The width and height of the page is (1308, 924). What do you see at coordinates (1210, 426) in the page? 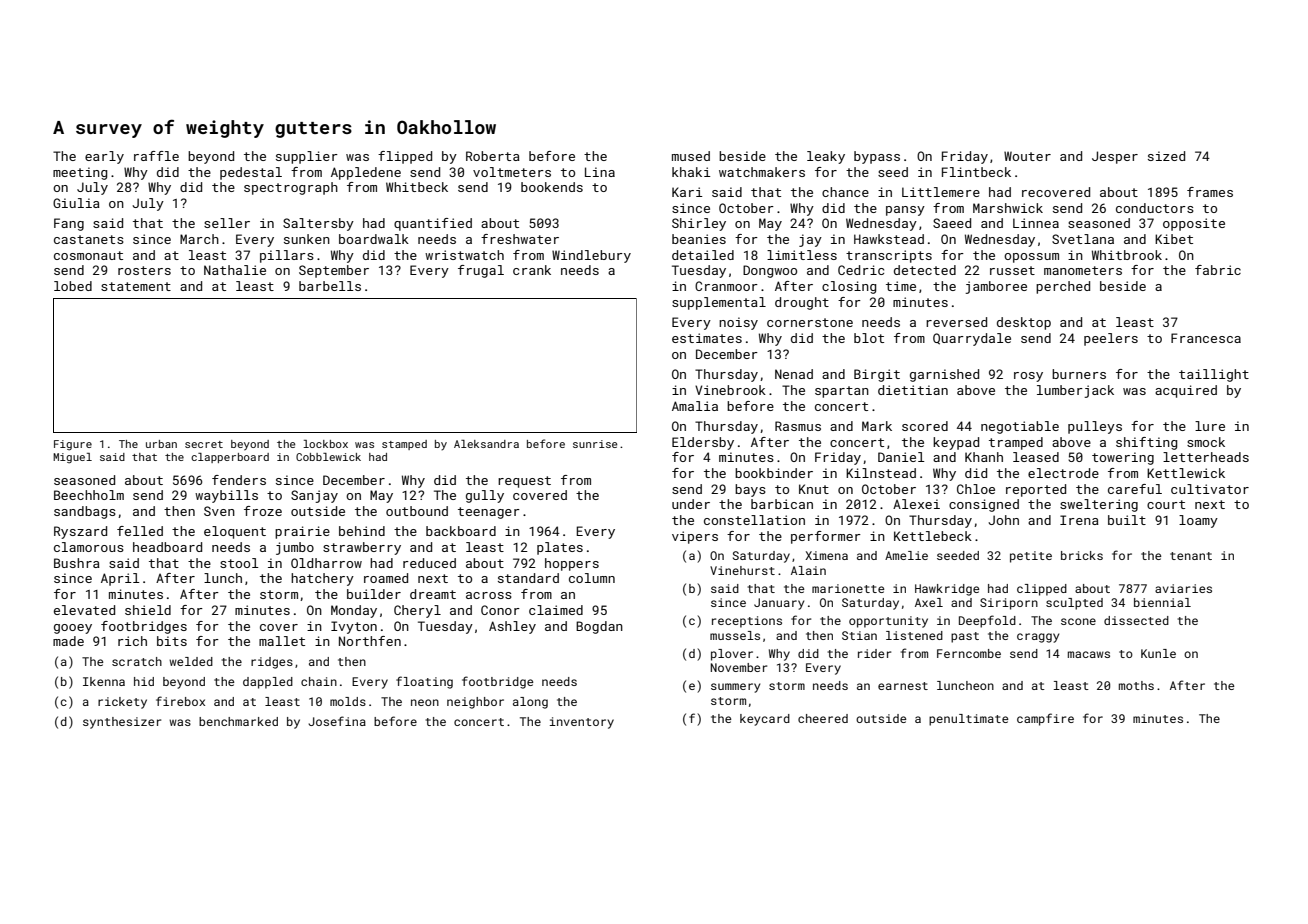
I see `lure` at bounding box center [1210, 426].
